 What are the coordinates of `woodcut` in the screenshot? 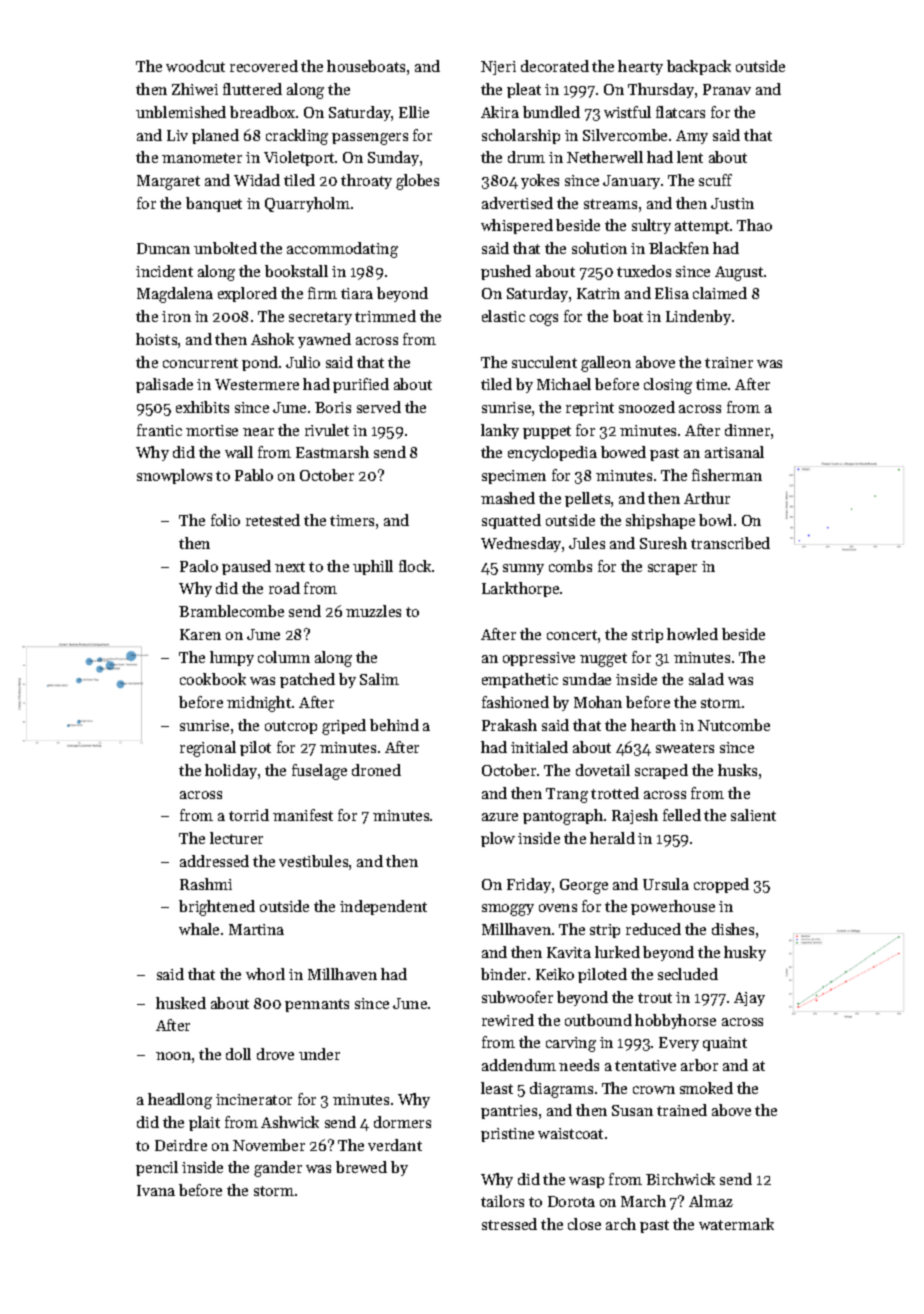 It's located at (195, 66).
